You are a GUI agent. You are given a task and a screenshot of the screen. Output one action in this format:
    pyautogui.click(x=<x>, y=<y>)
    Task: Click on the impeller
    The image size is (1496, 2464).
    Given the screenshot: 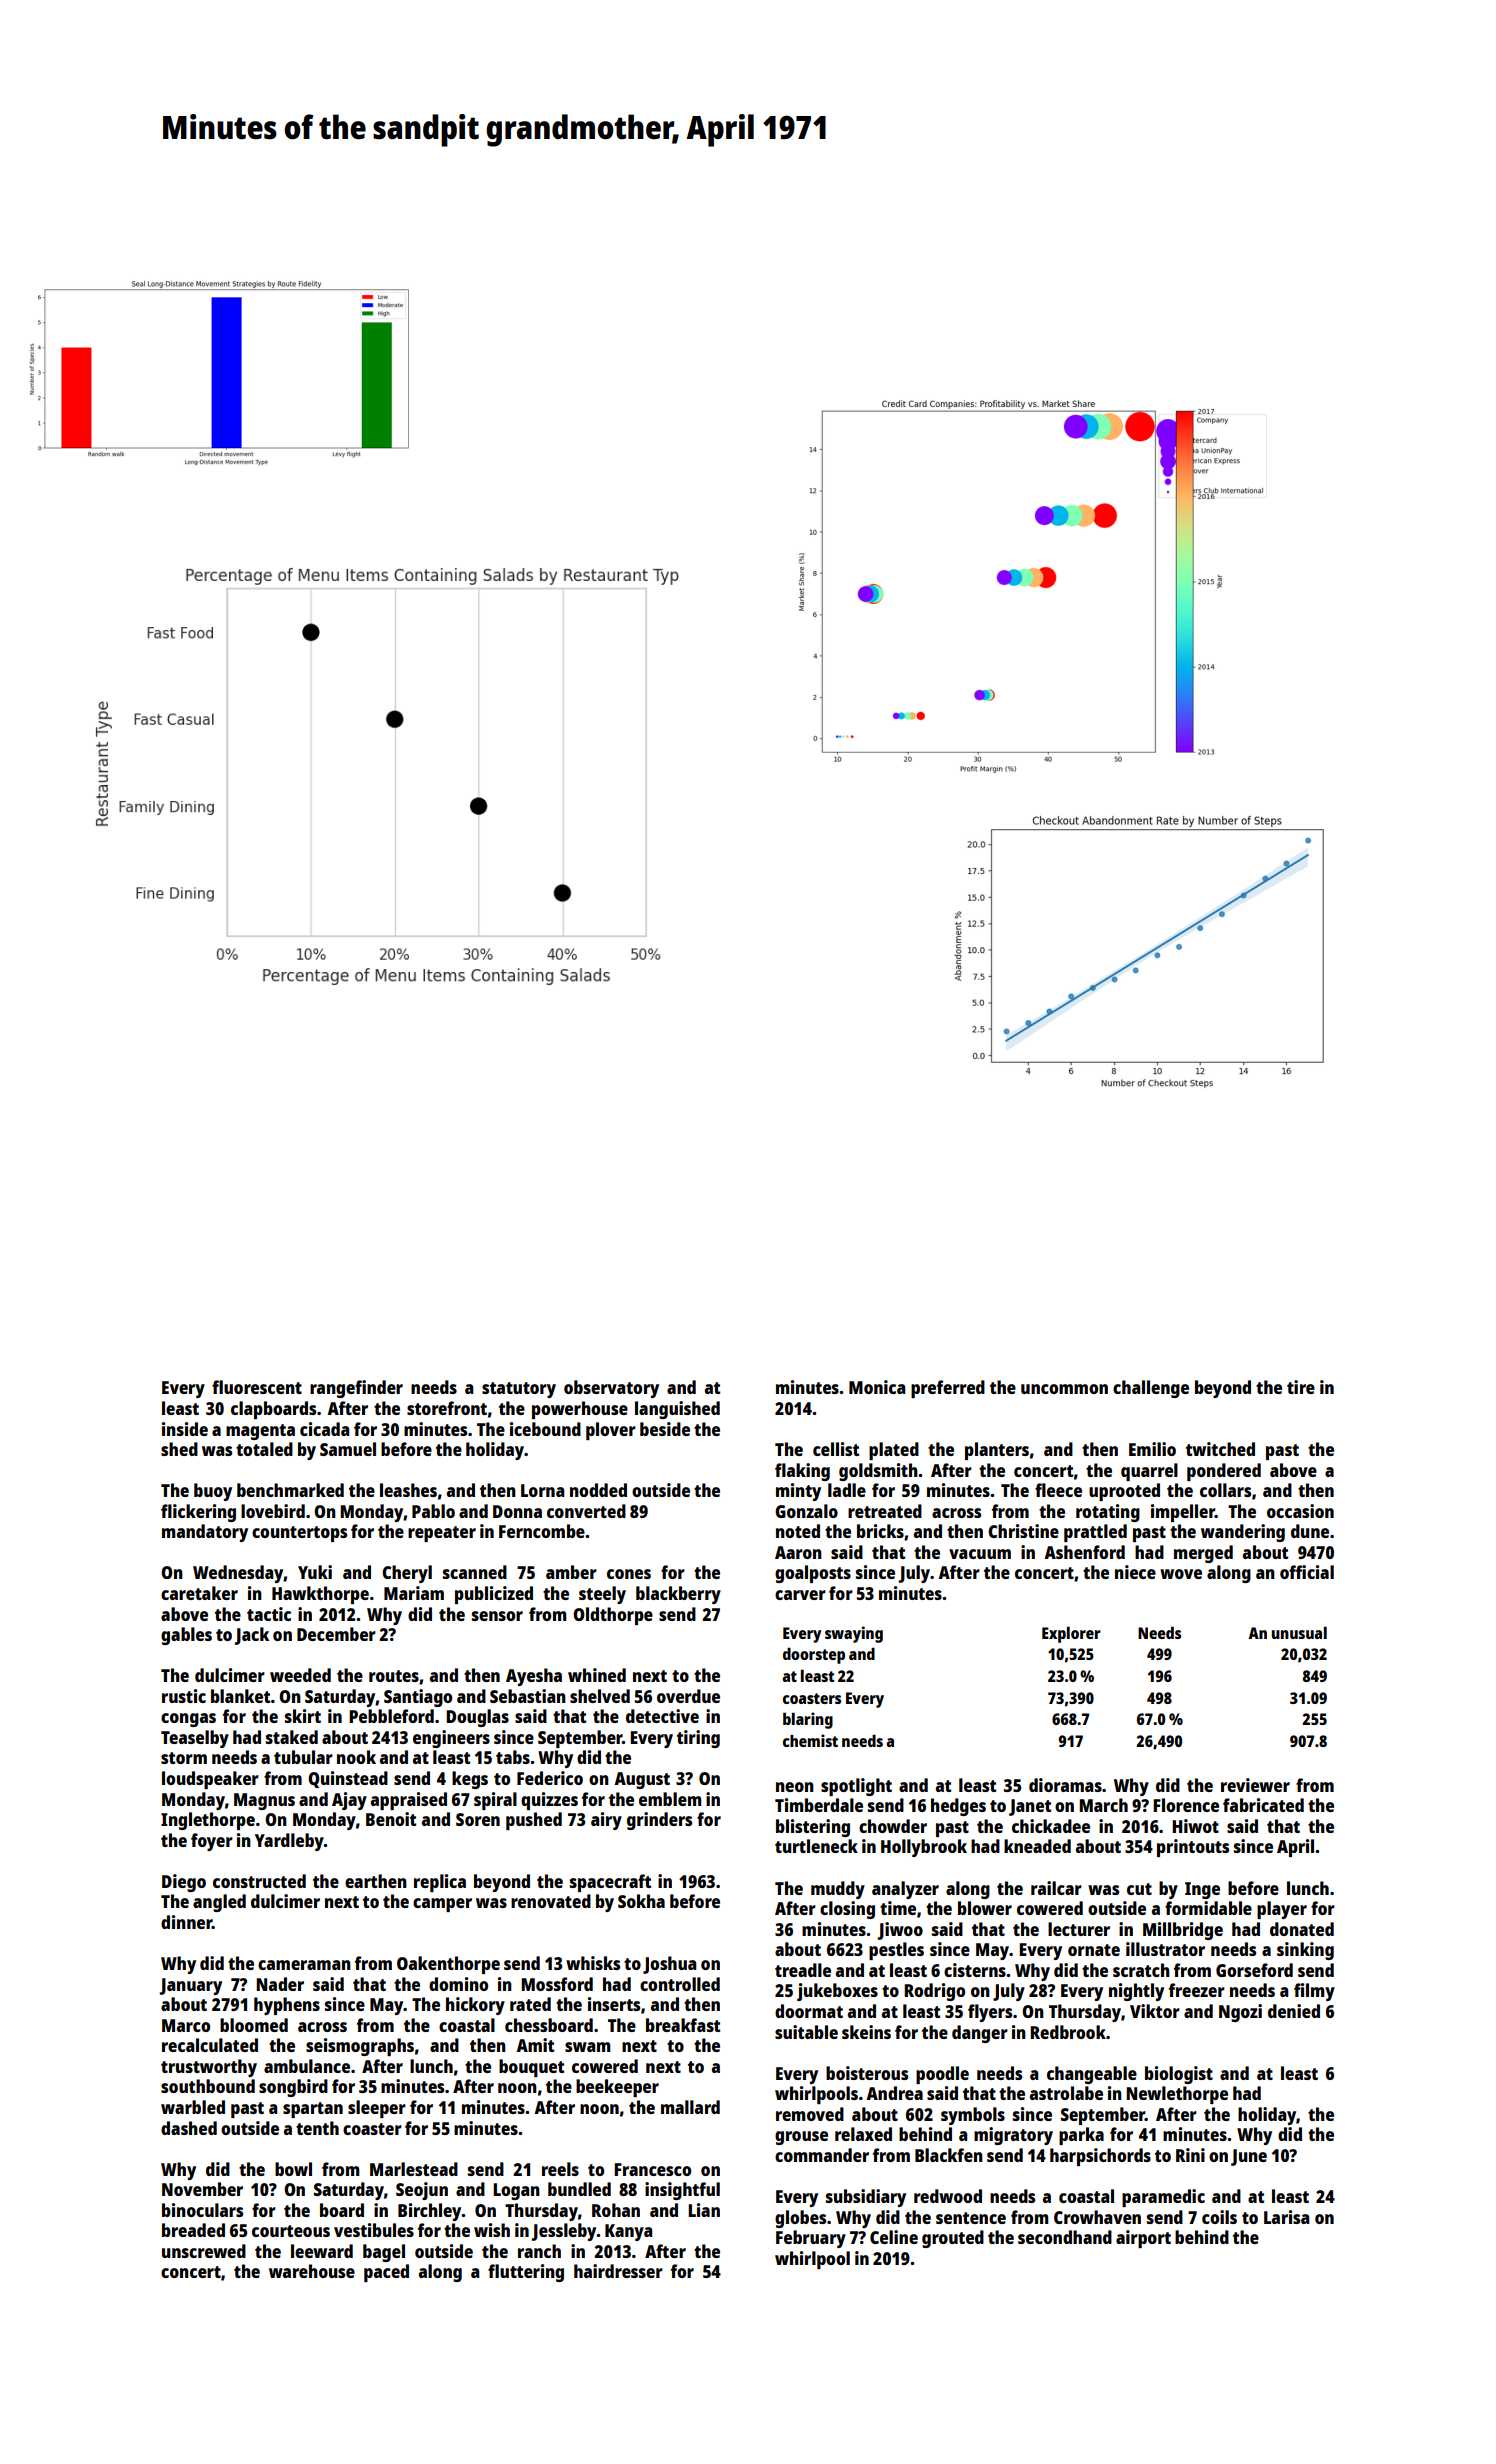 What is the action you would take?
    pyautogui.click(x=1183, y=1513)
